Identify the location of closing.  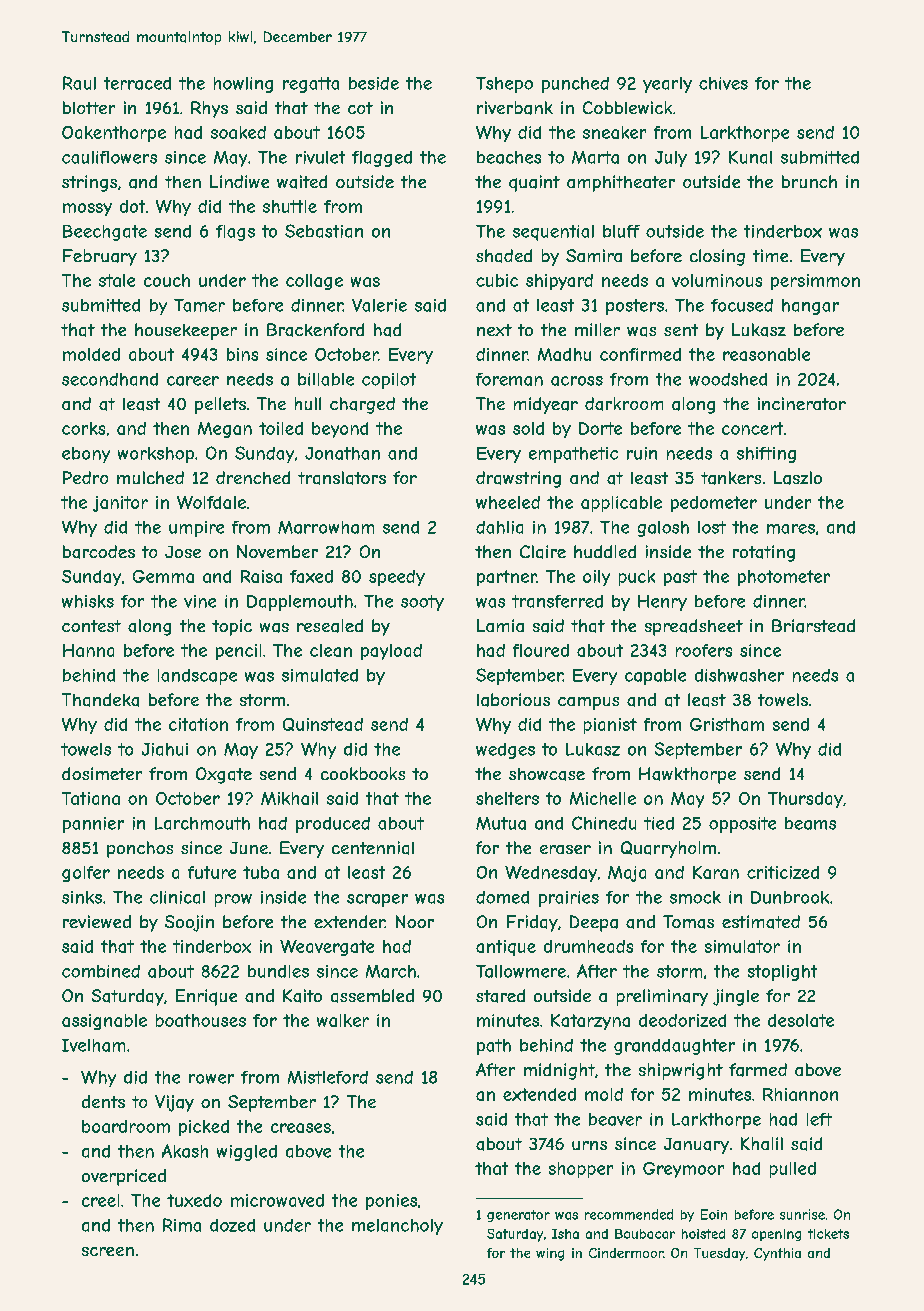
(717, 257).
